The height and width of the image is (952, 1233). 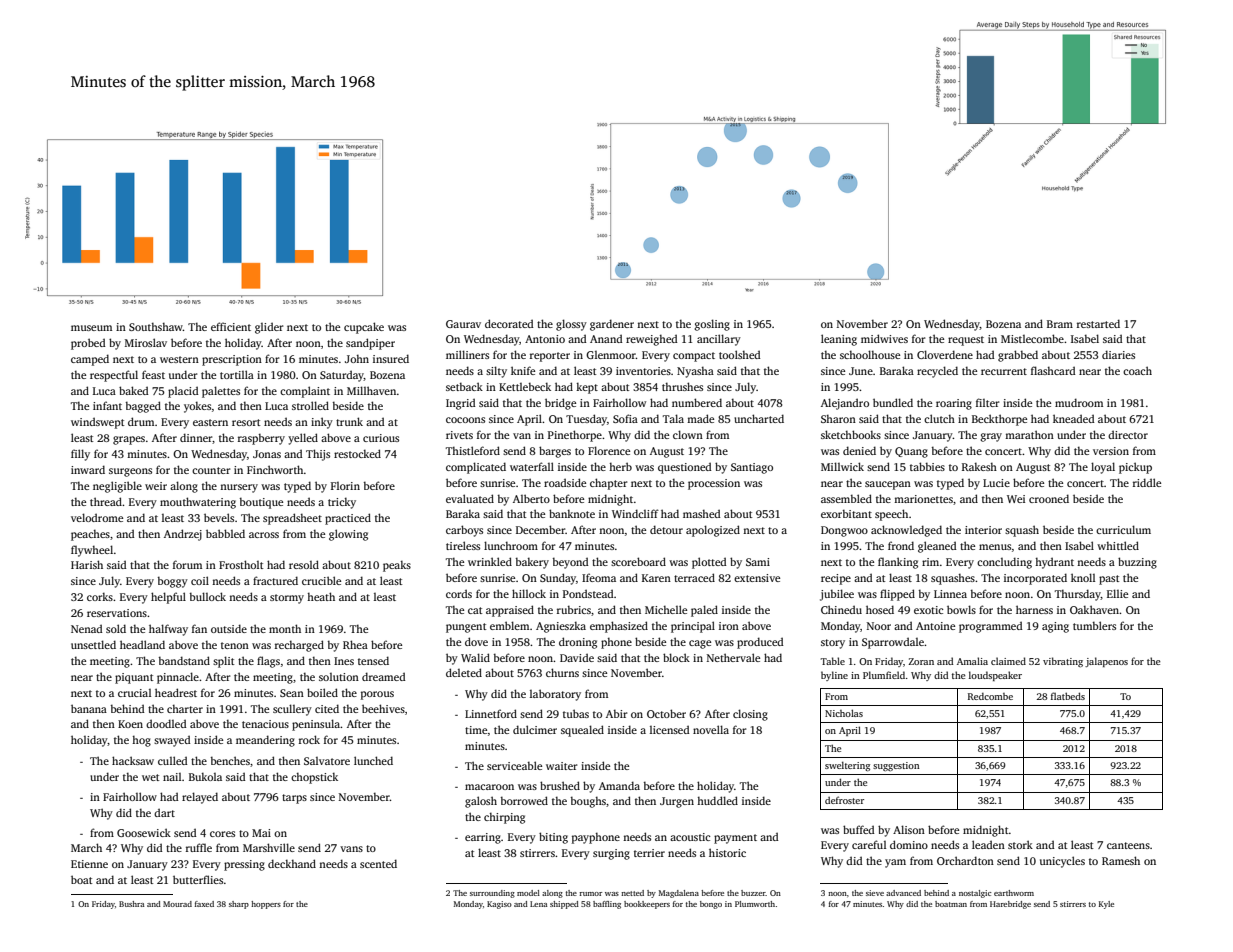 I want to click on decorated, so click(x=509, y=323).
